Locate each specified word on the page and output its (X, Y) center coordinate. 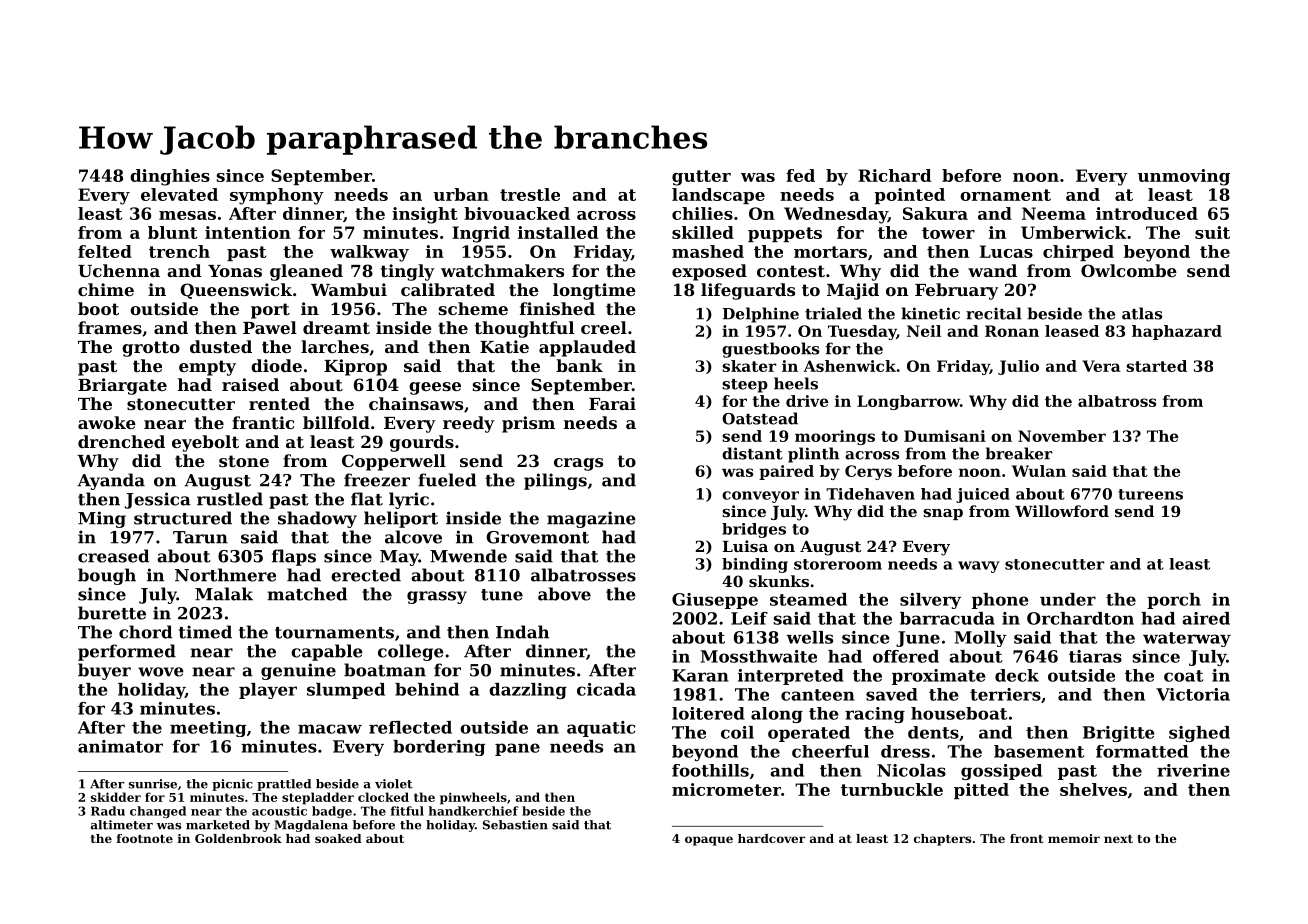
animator (120, 746)
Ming (102, 519)
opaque (709, 841)
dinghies (170, 177)
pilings (555, 481)
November (1062, 436)
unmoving (1184, 177)
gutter (701, 178)
